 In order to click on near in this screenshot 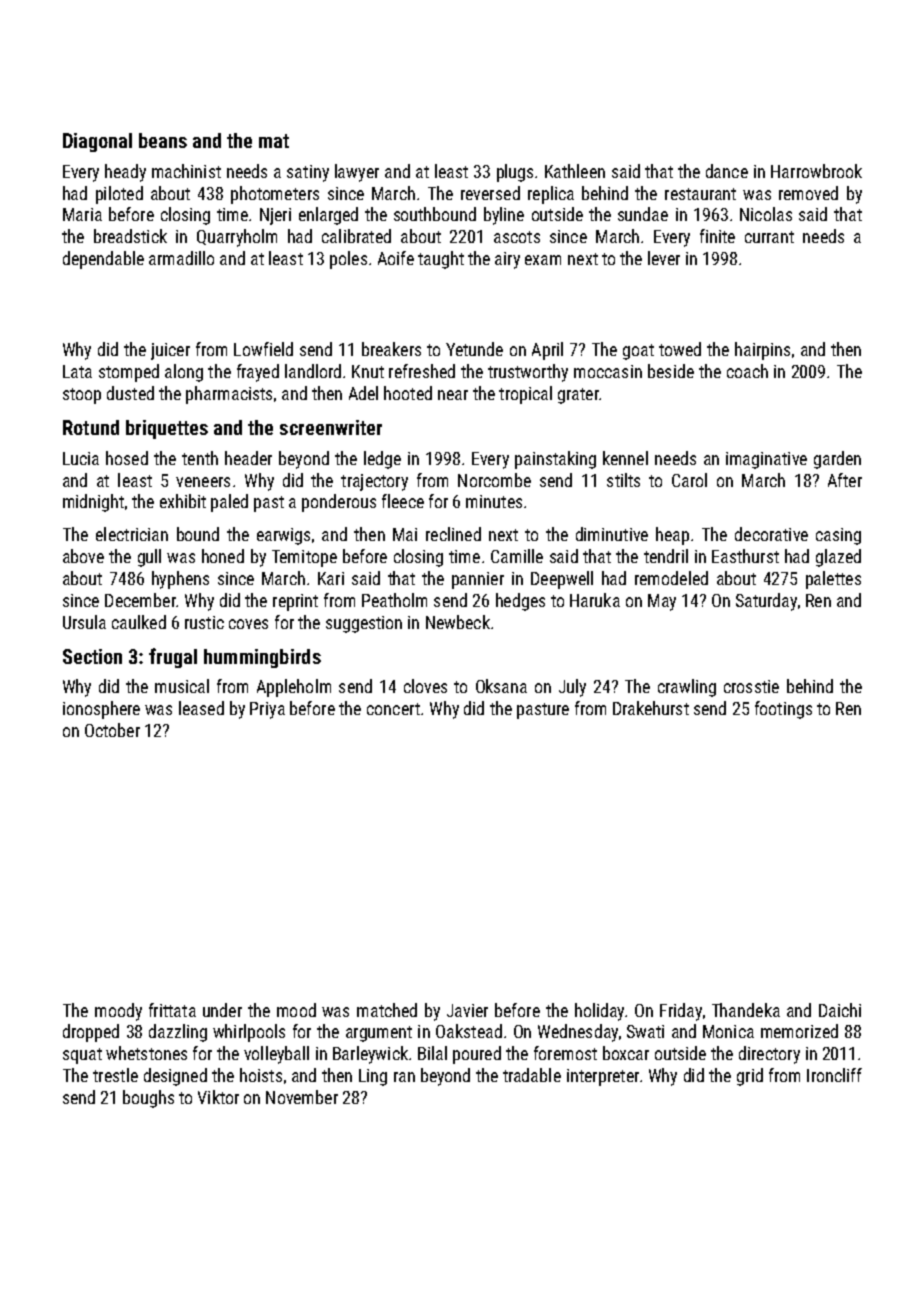, I will do `click(453, 395)`.
